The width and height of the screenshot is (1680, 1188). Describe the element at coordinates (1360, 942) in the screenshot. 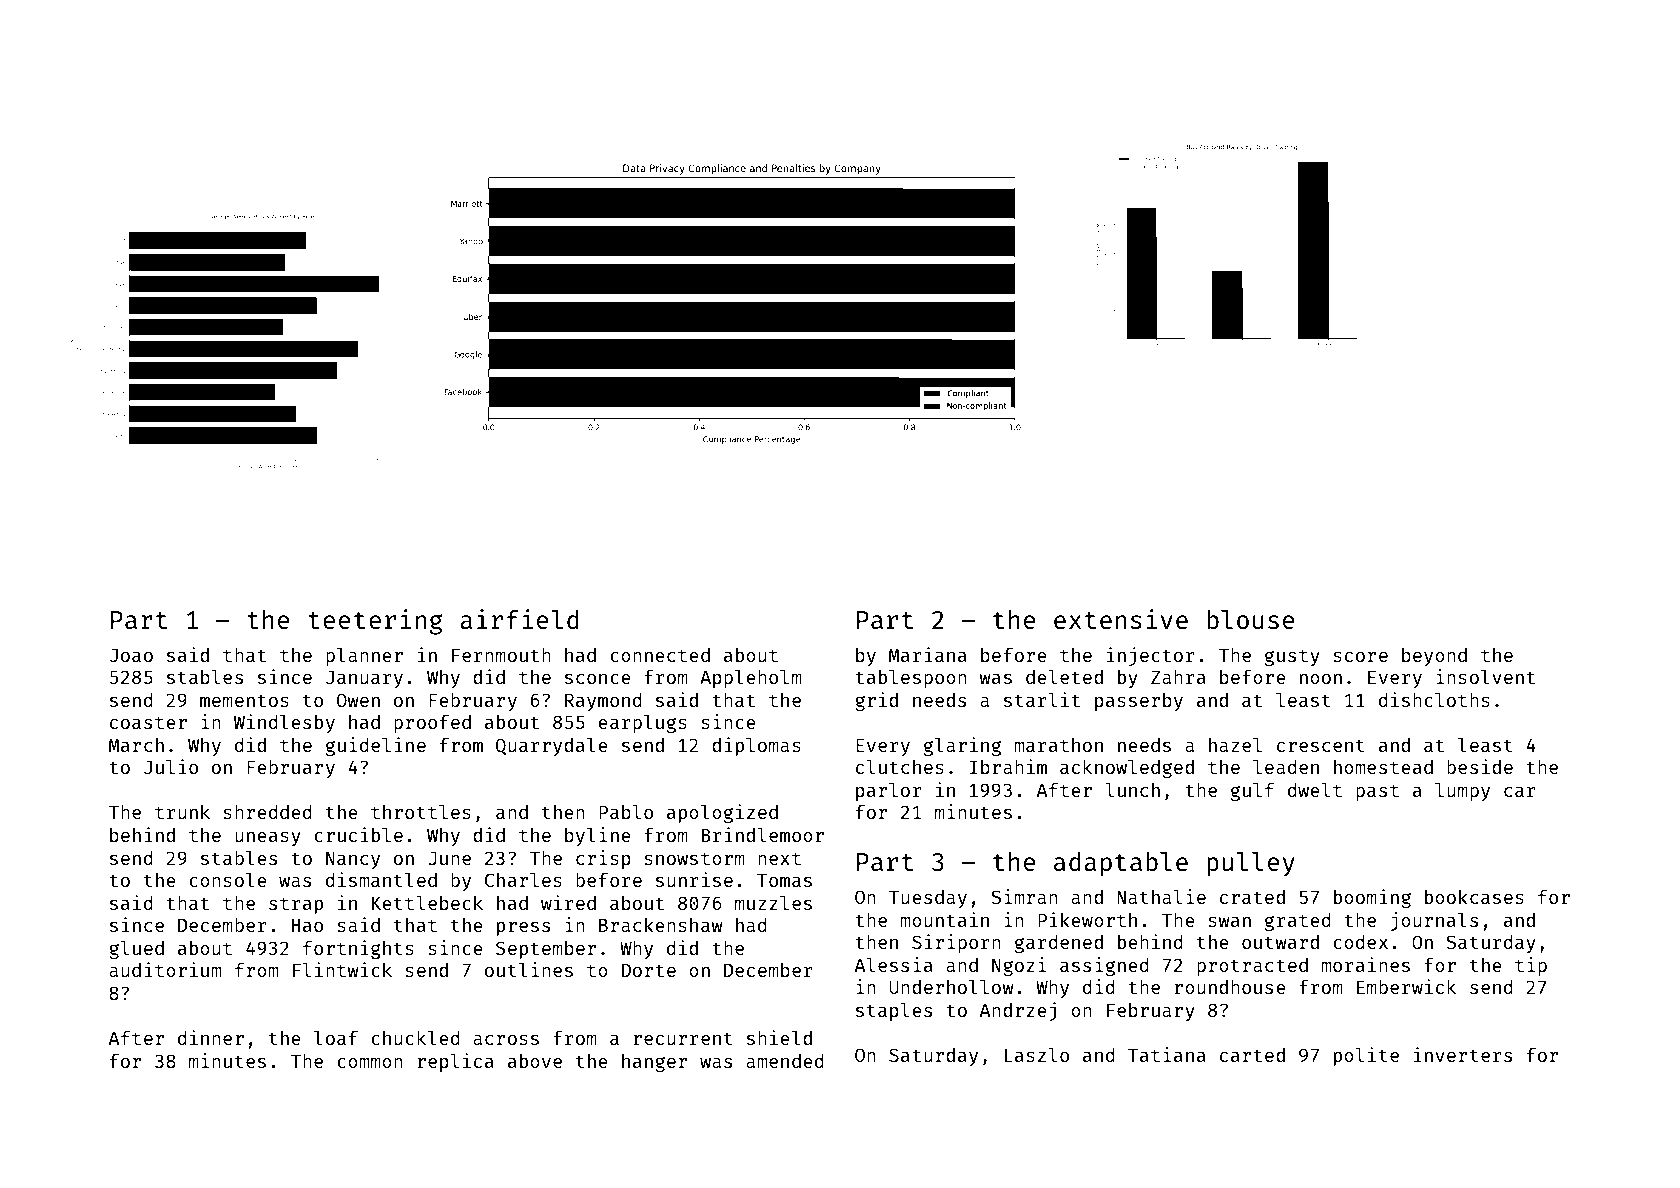

I see `codex` at that location.
